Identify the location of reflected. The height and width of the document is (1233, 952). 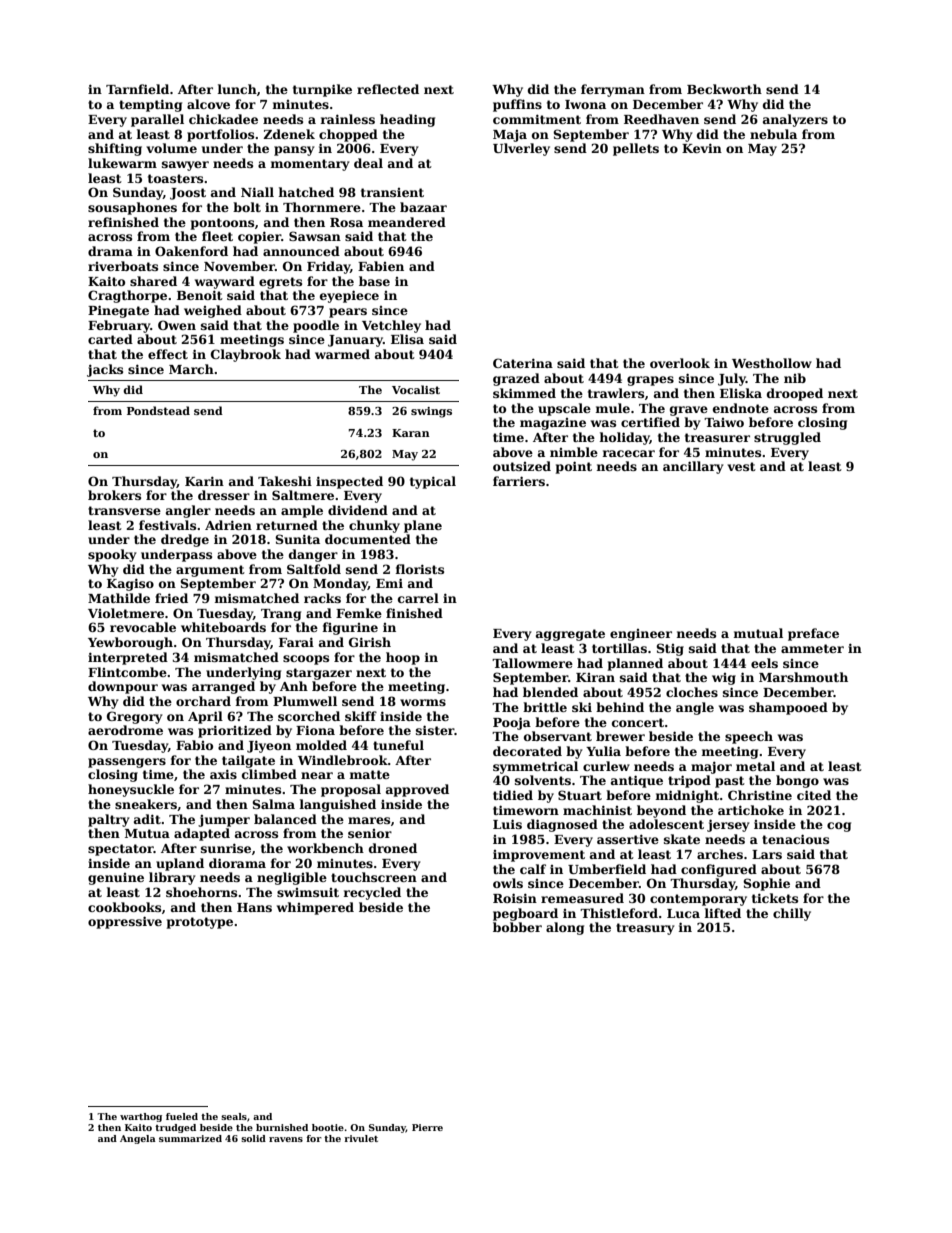
(388, 89).
